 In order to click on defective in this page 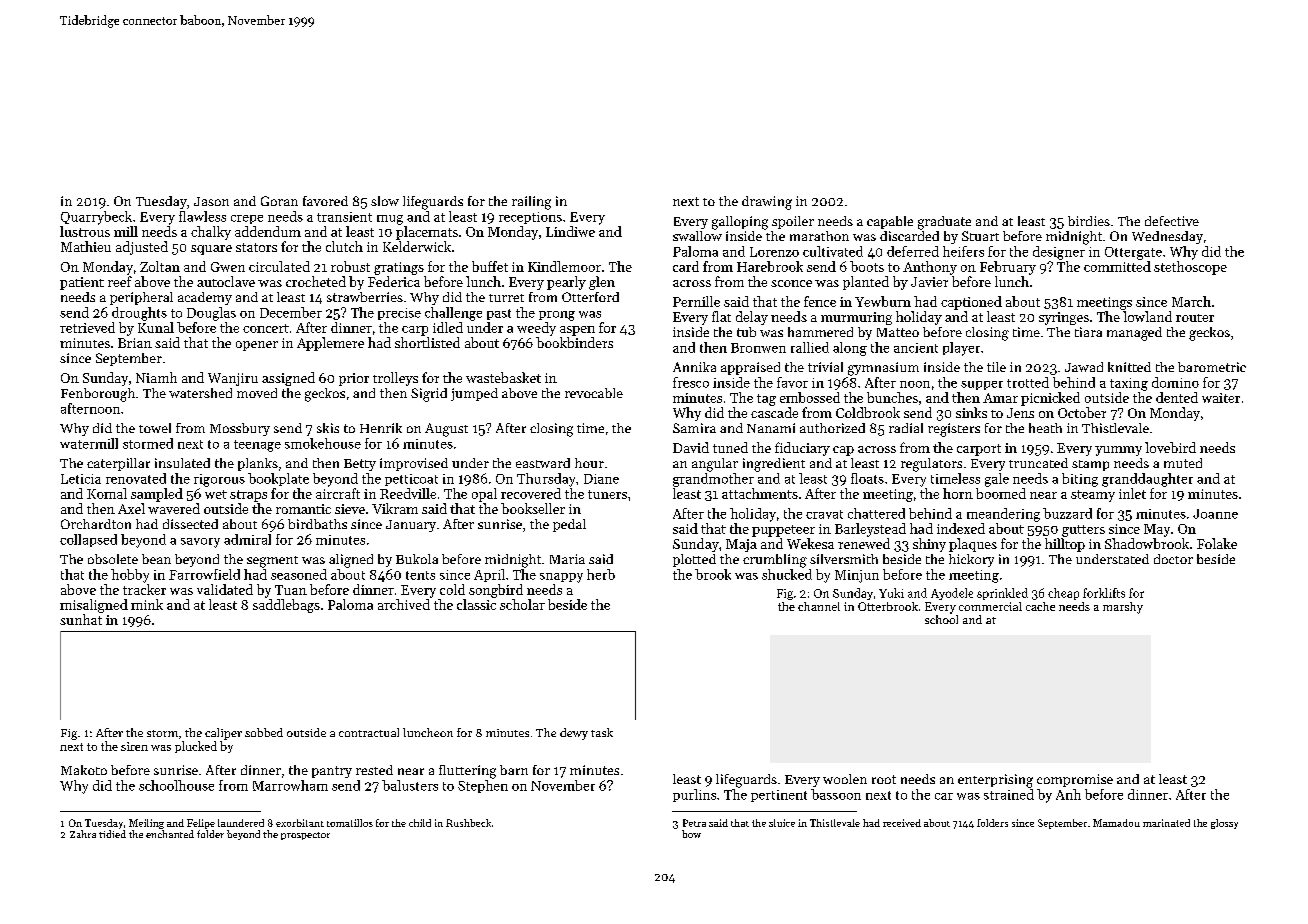, I will do `click(1172, 221)`.
